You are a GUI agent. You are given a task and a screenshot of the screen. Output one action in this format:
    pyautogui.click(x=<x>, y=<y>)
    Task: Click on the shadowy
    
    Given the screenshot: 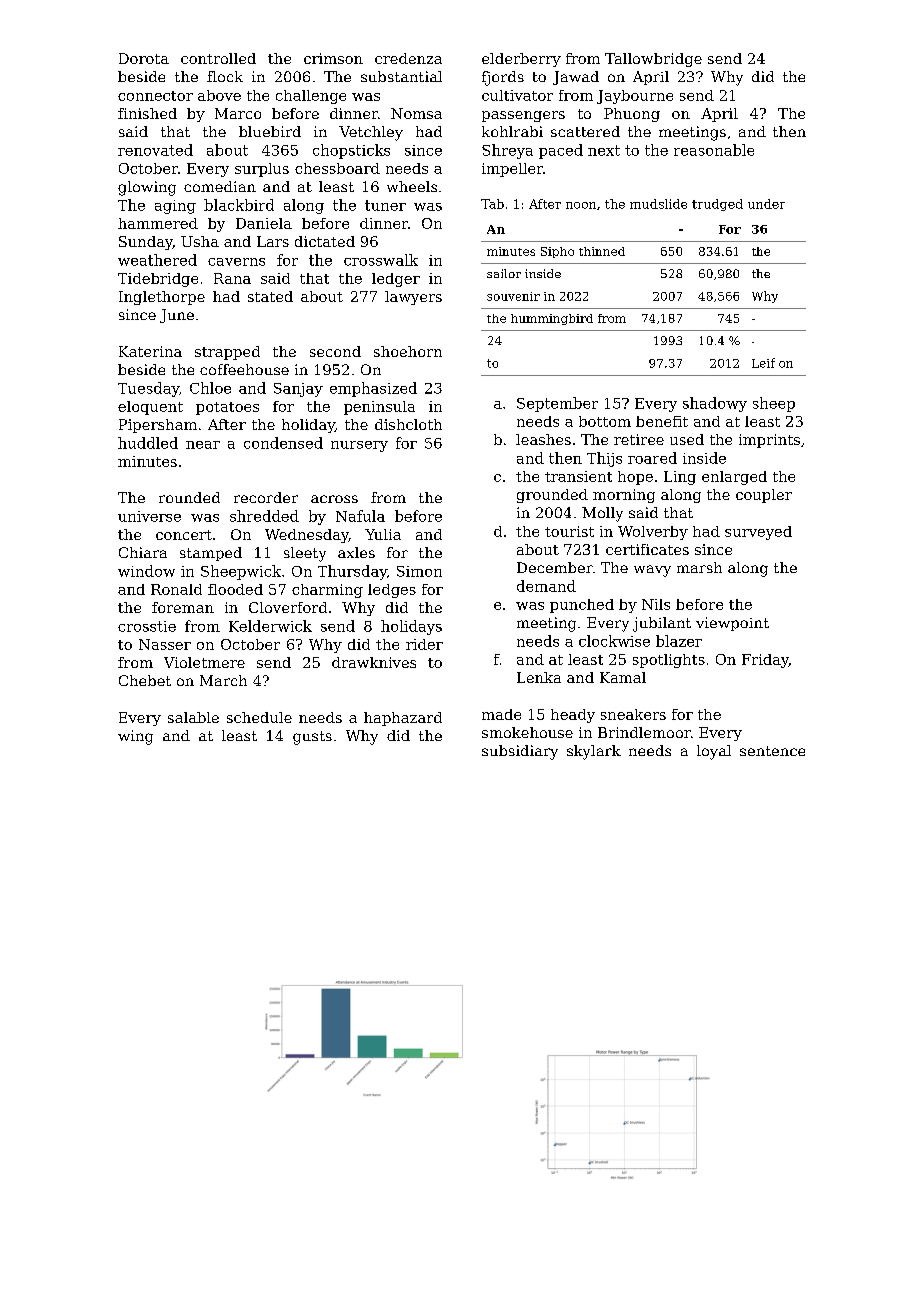 What is the action you would take?
    pyautogui.click(x=715, y=404)
